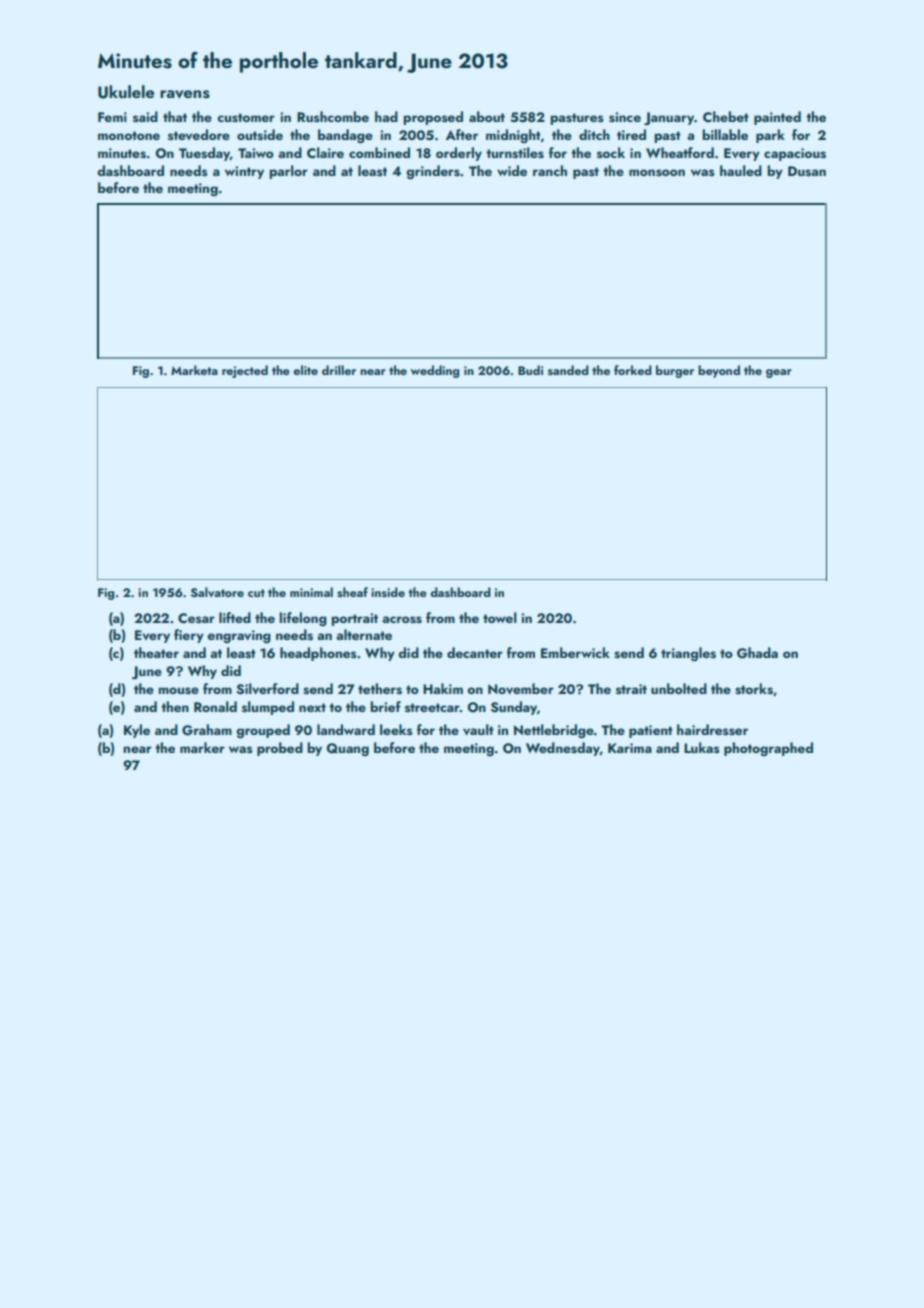 This screenshot has width=924, height=1308. Describe the element at coordinates (202, 747) in the screenshot. I see `marker` at that location.
